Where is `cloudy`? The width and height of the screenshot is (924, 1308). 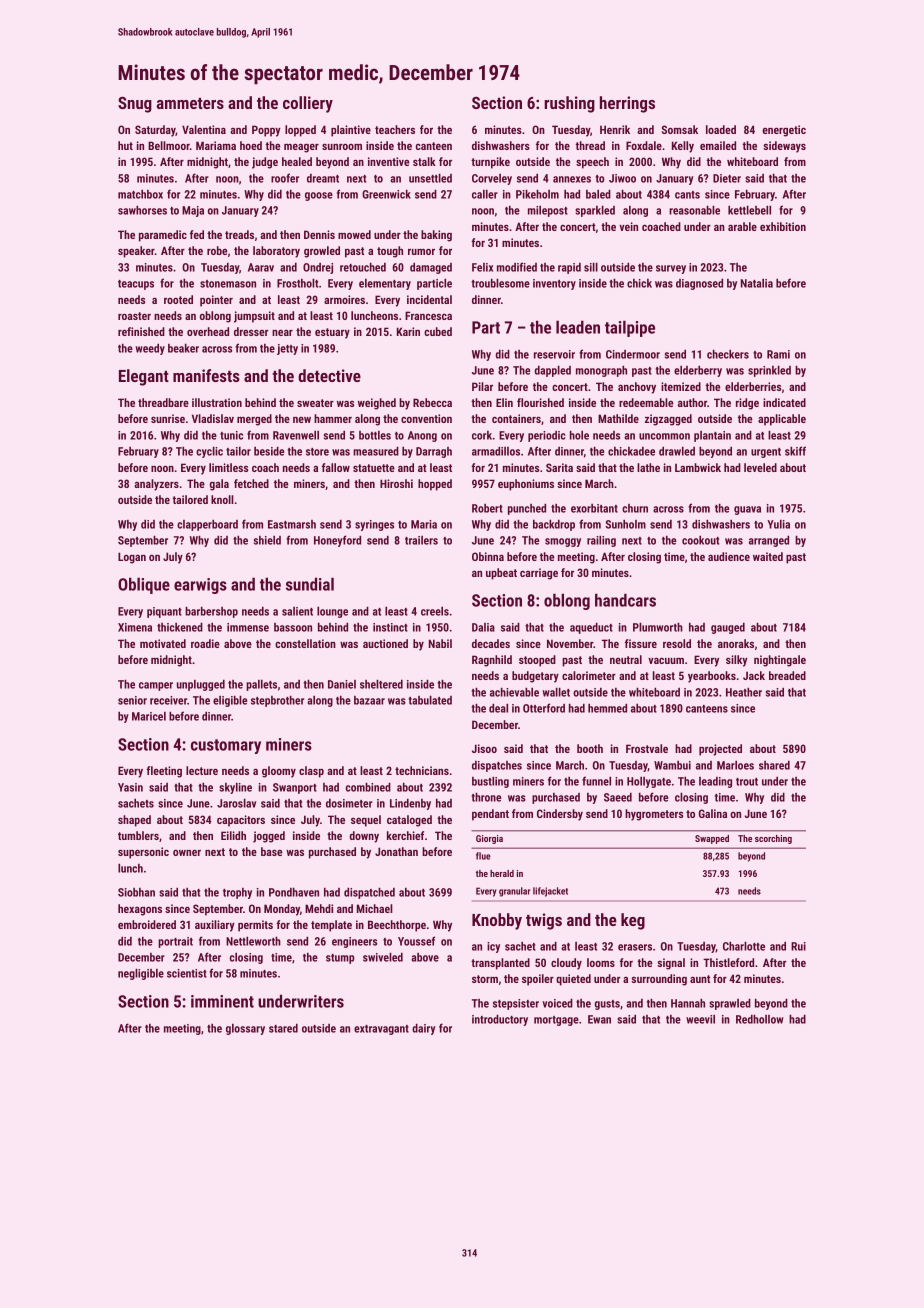 cloudy is located at coordinates (566, 964).
